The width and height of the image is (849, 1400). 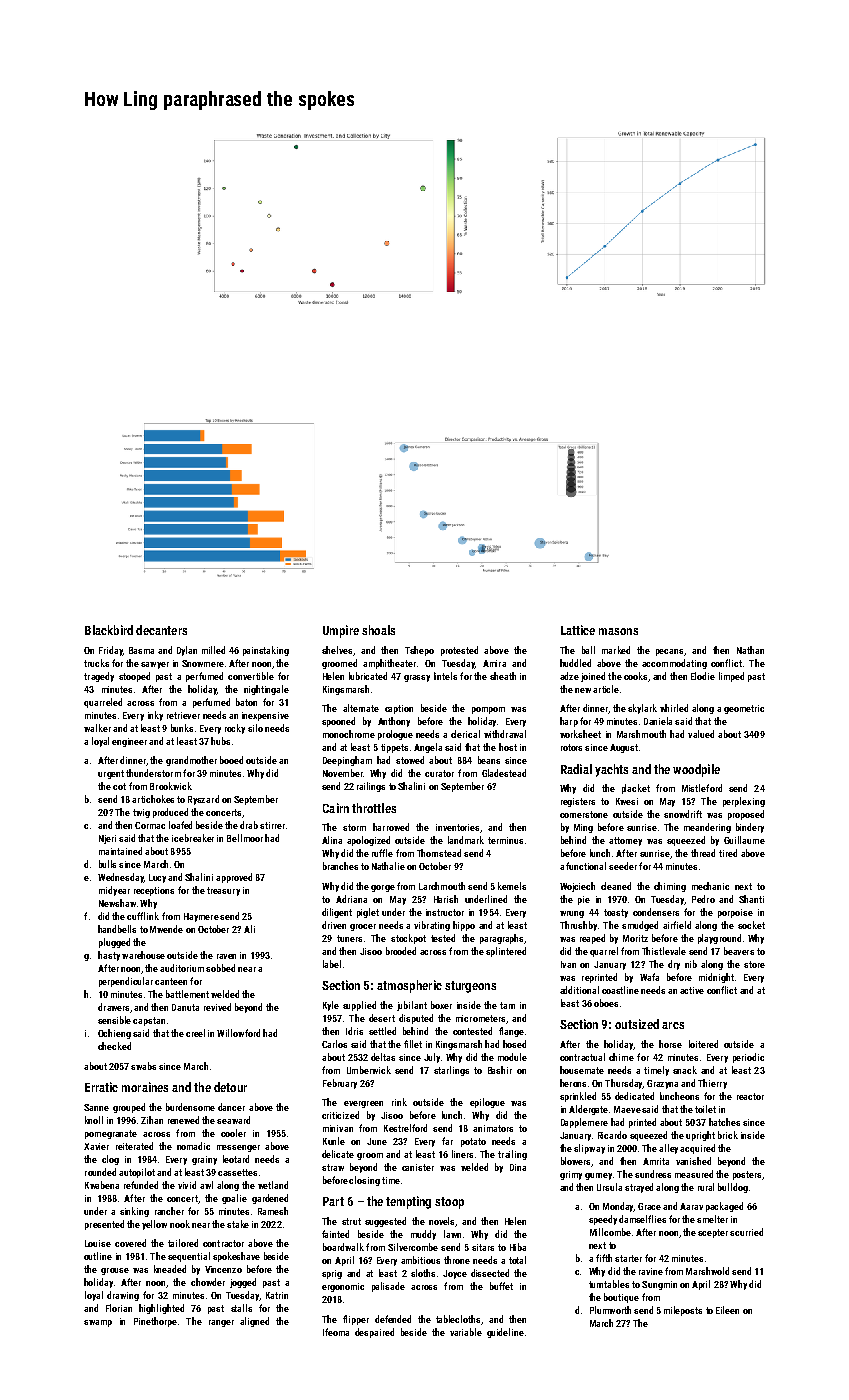 What do you see at coordinates (223, 891) in the image?
I see `treasury` at bounding box center [223, 891].
